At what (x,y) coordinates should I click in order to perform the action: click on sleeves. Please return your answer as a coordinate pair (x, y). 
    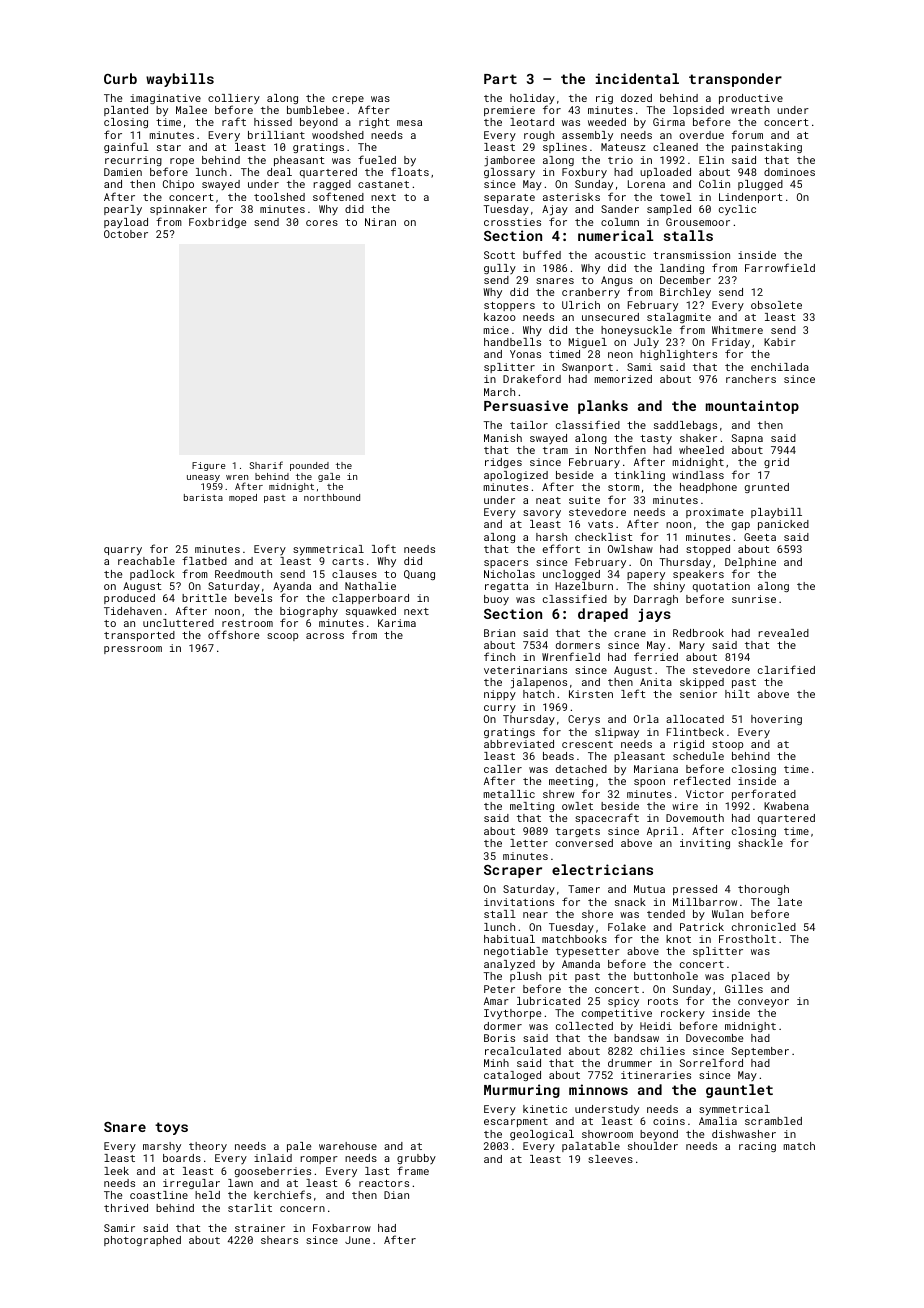
    Looking at the image, I should click on (610, 1159).
